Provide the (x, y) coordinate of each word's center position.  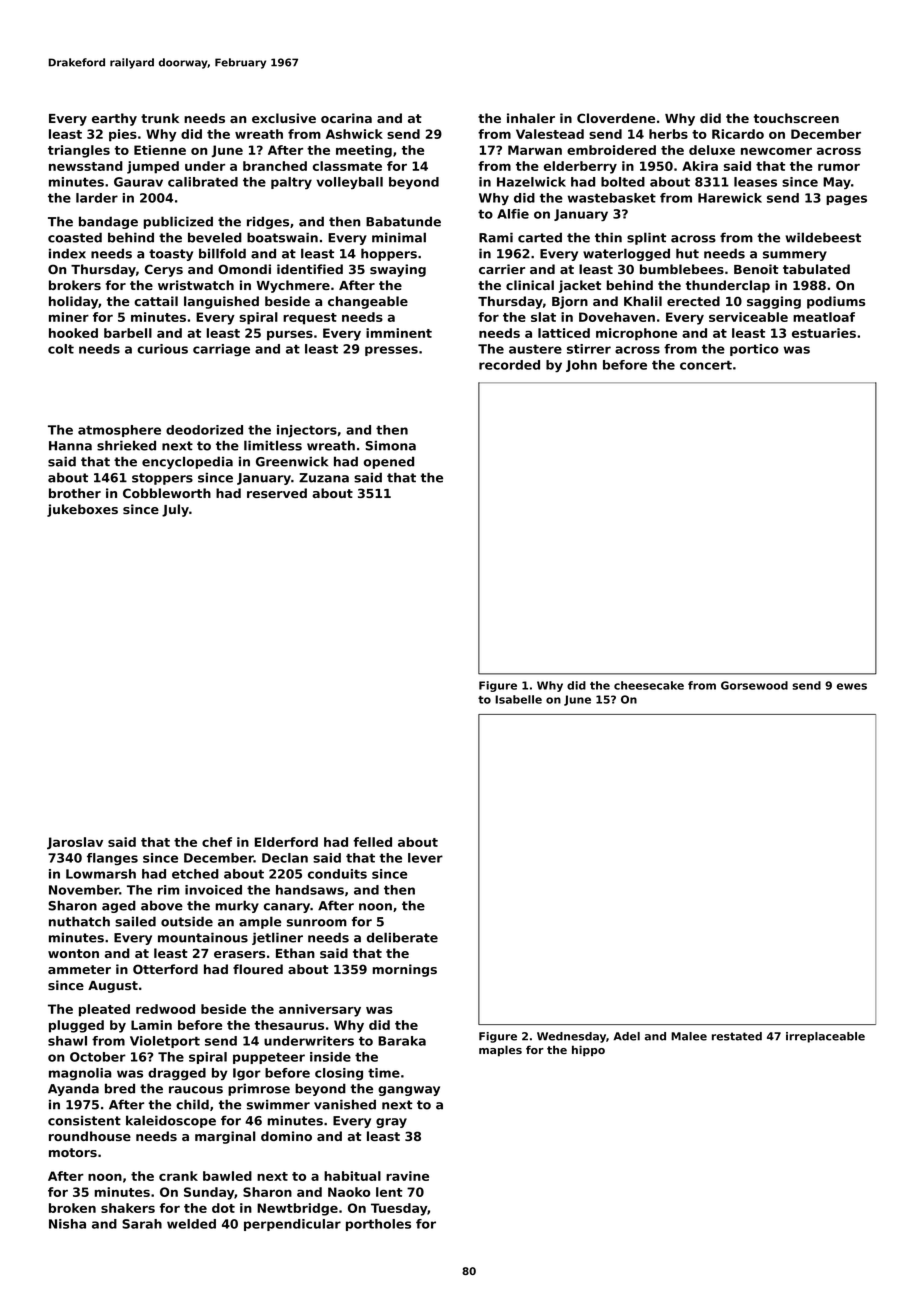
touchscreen (796, 118)
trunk (160, 118)
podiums (836, 302)
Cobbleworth (167, 493)
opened (389, 462)
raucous (196, 1090)
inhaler (531, 118)
